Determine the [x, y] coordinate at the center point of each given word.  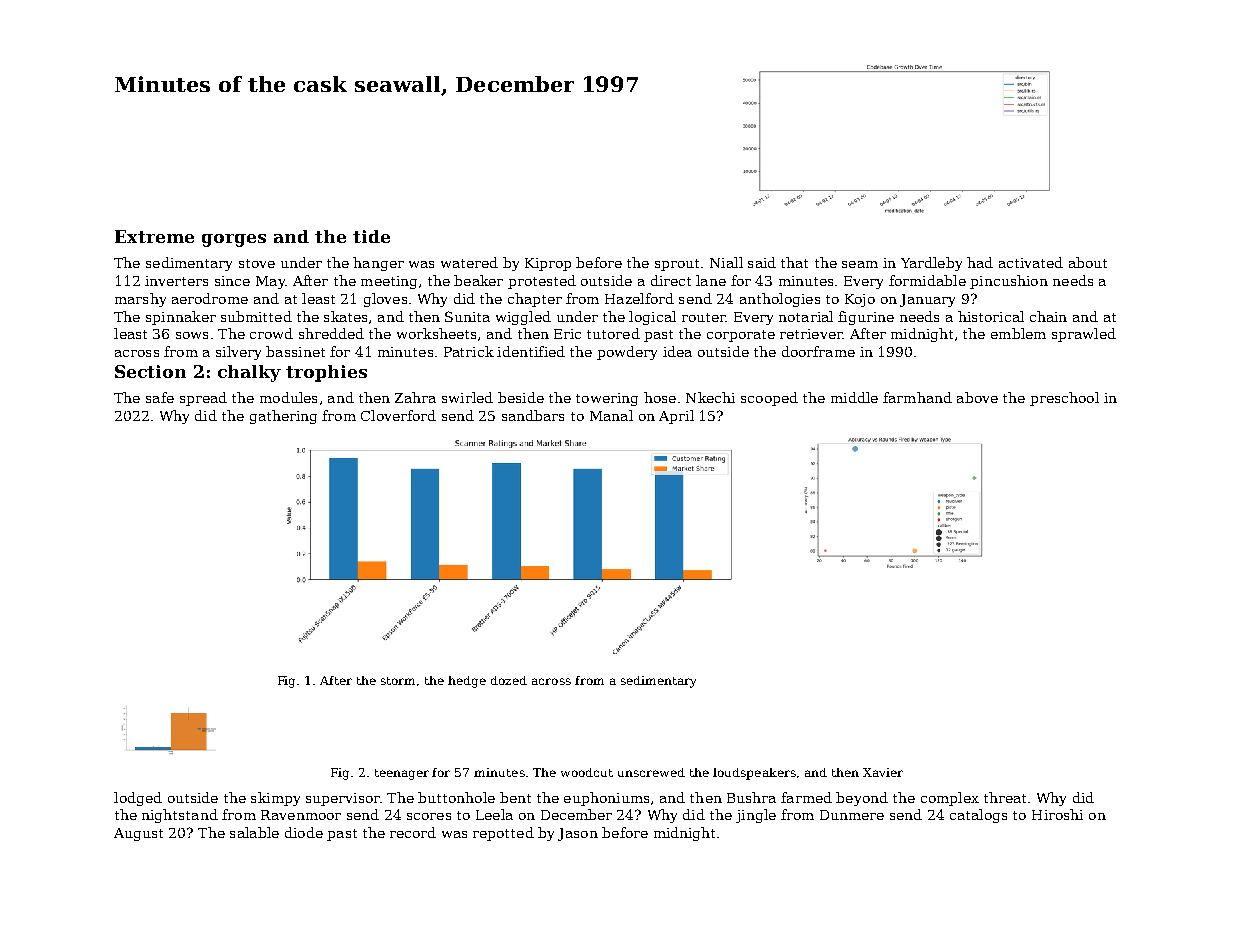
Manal [611, 415]
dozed [509, 680]
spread [203, 399]
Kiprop [548, 264]
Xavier [883, 772]
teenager [402, 774]
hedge [467, 682]
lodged [138, 799]
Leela [494, 814]
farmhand [917, 397]
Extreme [154, 236]
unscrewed [651, 772]
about [1088, 262]
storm [398, 681]
